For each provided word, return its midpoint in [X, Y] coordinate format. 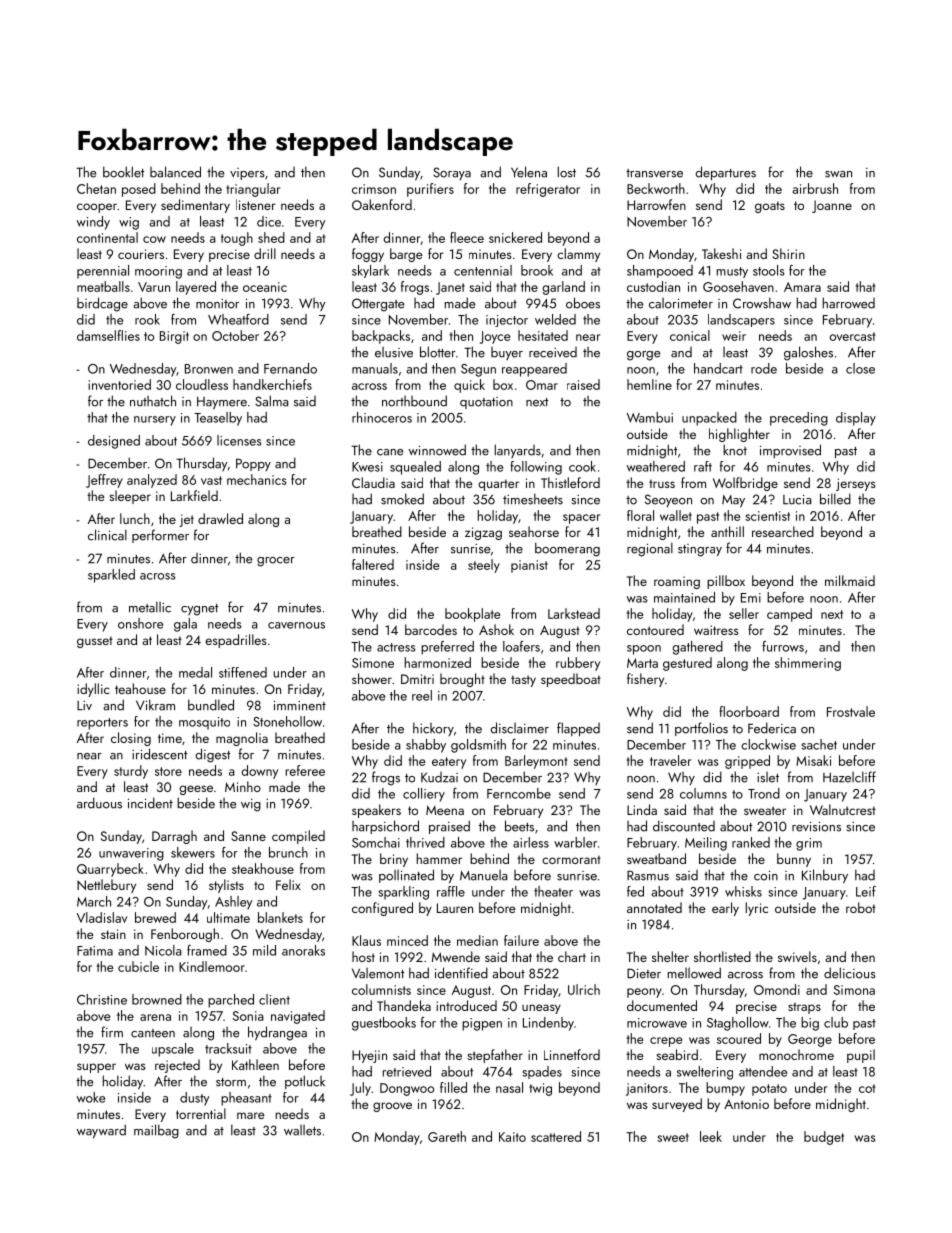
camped [789, 615]
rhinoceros [382, 417]
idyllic [93, 690]
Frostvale [851, 711]
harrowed [849, 303]
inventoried [119, 384]
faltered [373, 564]
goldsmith [478, 746]
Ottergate [378, 305]
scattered [556, 1136]
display [856, 419]
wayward [101, 1131]
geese [196, 790]
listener [256, 204]
